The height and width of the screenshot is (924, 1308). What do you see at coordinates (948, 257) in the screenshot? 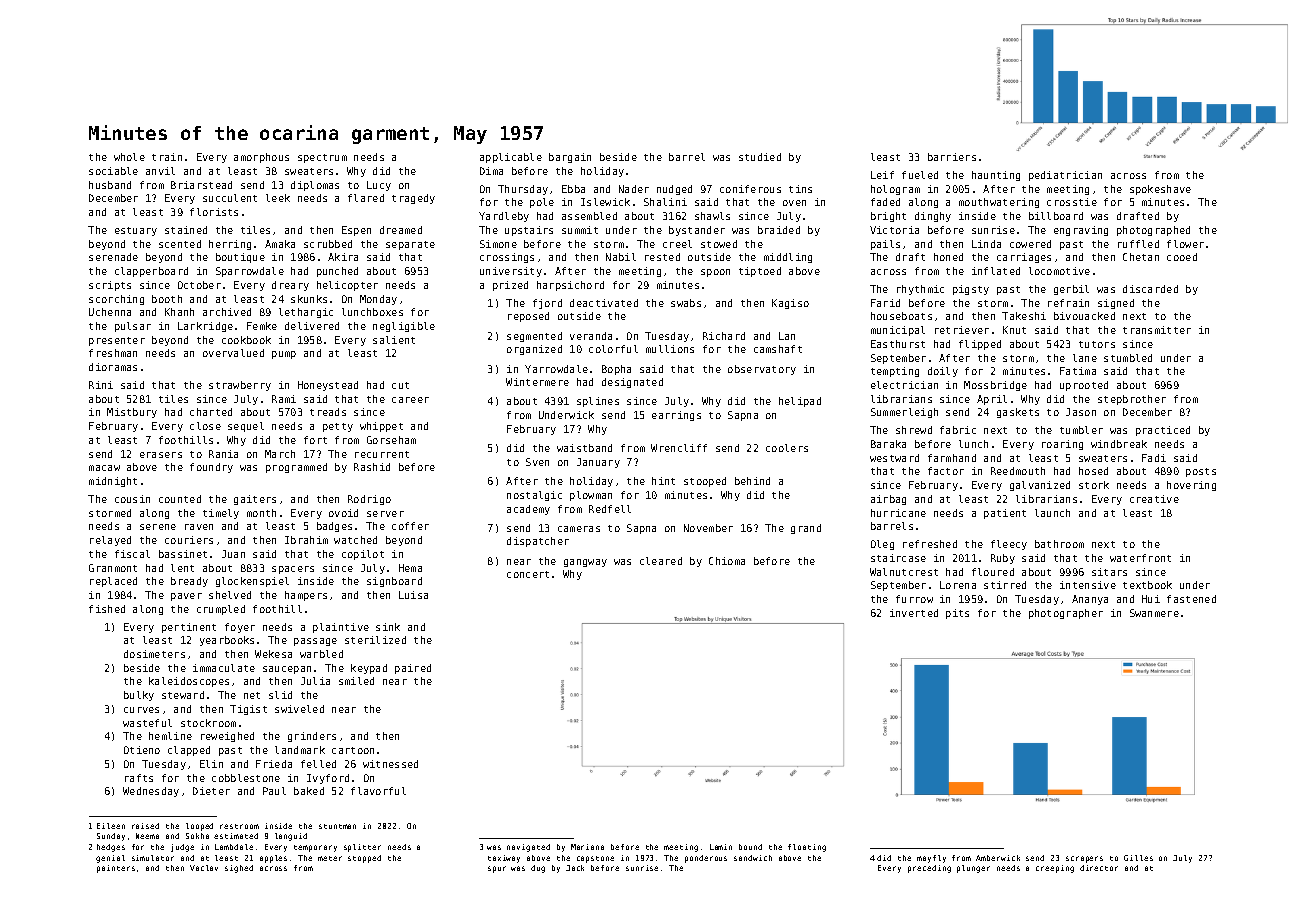
I see `honed` at bounding box center [948, 257].
